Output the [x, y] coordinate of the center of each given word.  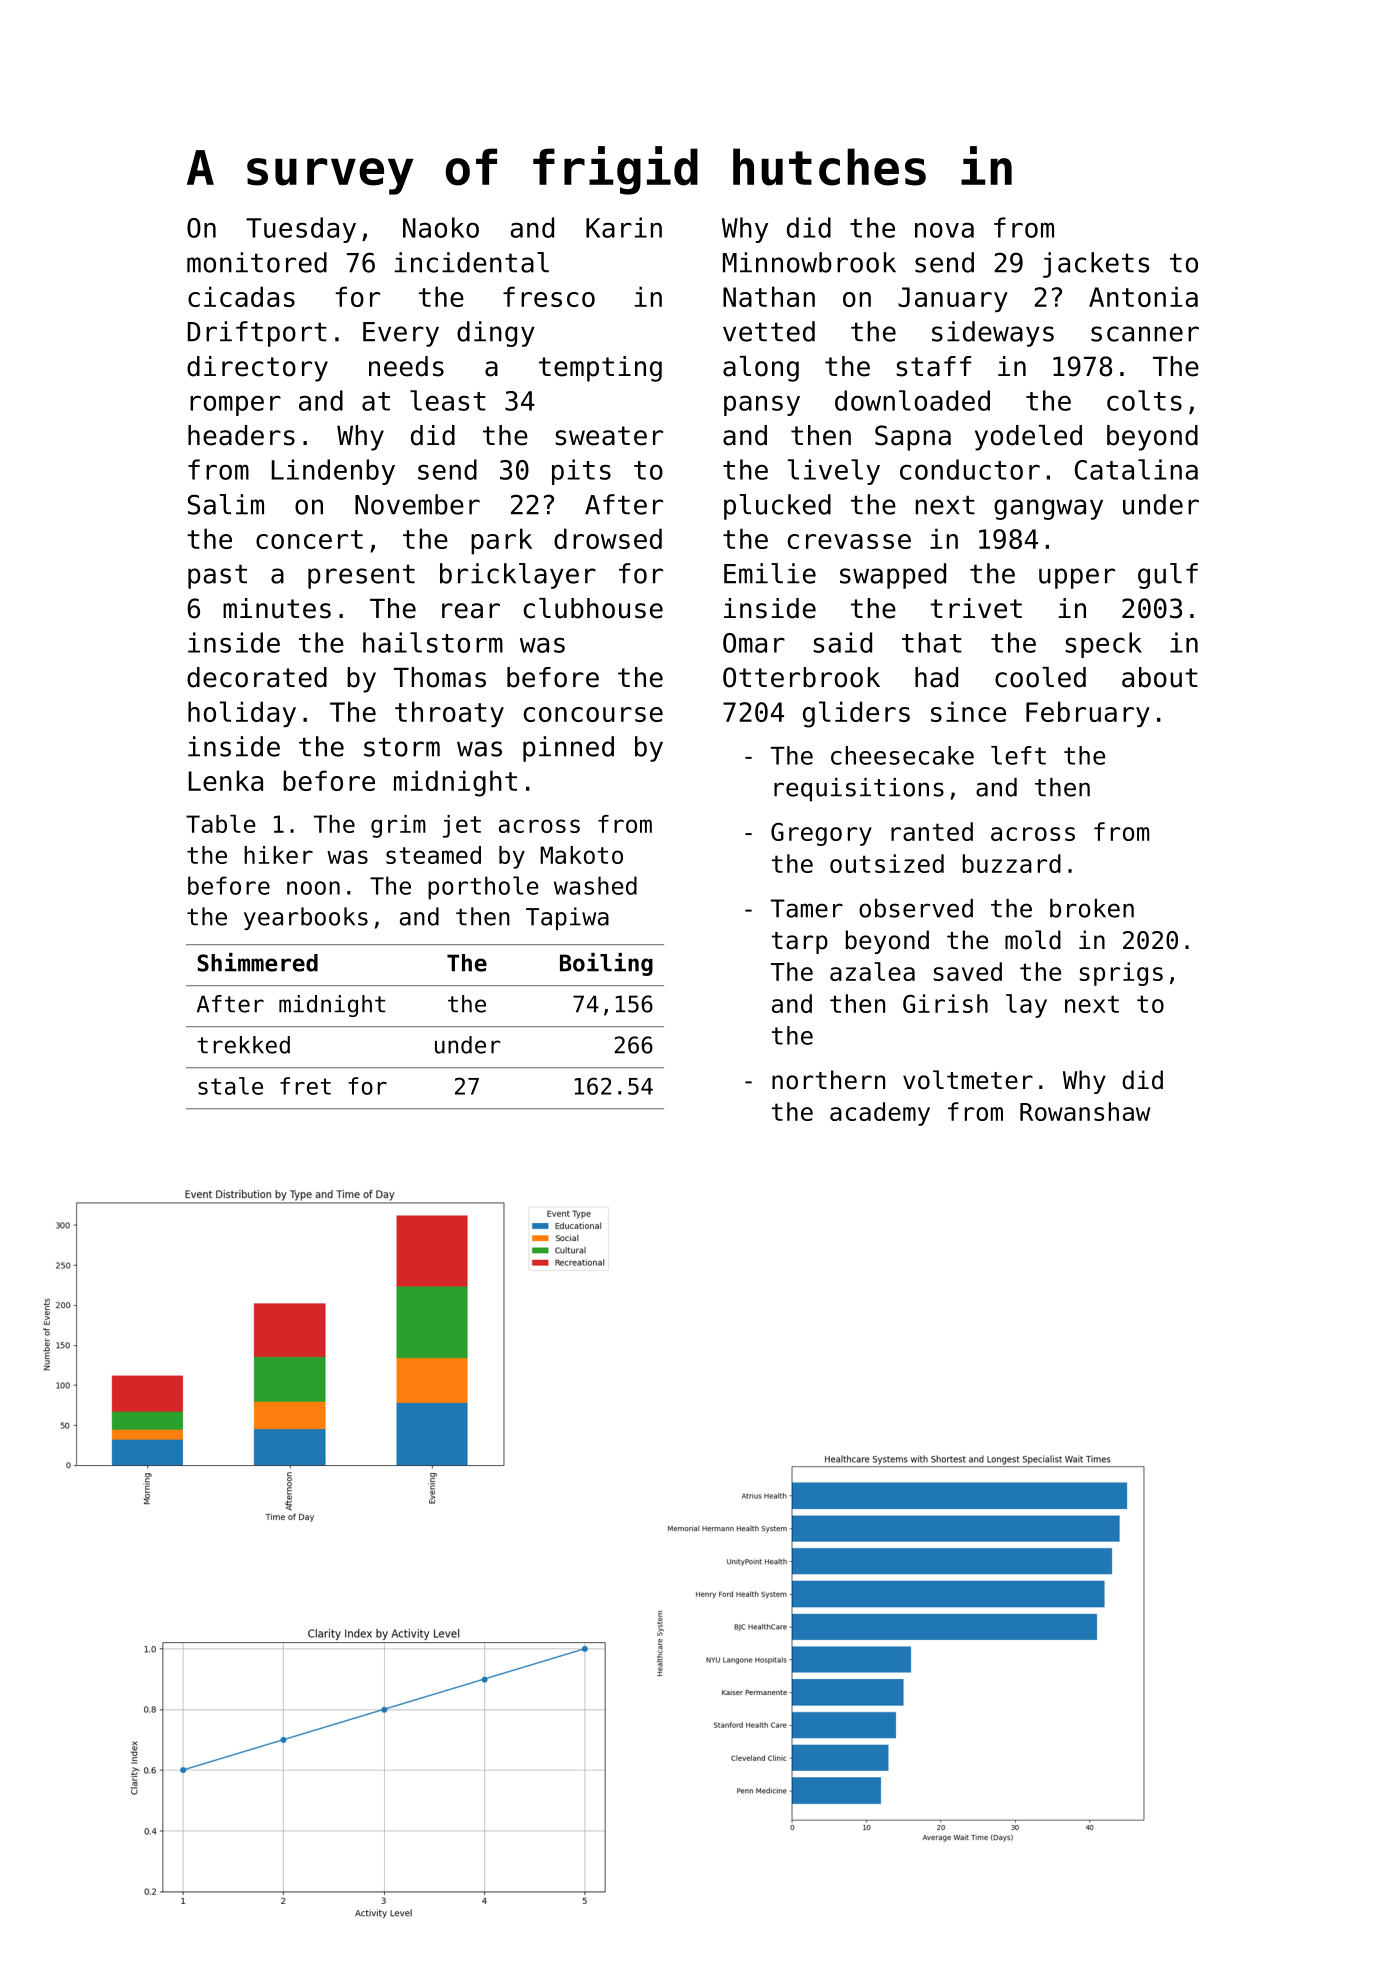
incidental [472, 262]
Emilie [770, 573]
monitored [257, 262]
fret [305, 1086]
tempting [600, 369]
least [448, 400]
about [1160, 677]
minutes [277, 608]
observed [916, 908]
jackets [1096, 265]
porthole [483, 888]
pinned [568, 749]
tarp [800, 943]
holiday [242, 714]
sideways [993, 334]
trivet [976, 608]
